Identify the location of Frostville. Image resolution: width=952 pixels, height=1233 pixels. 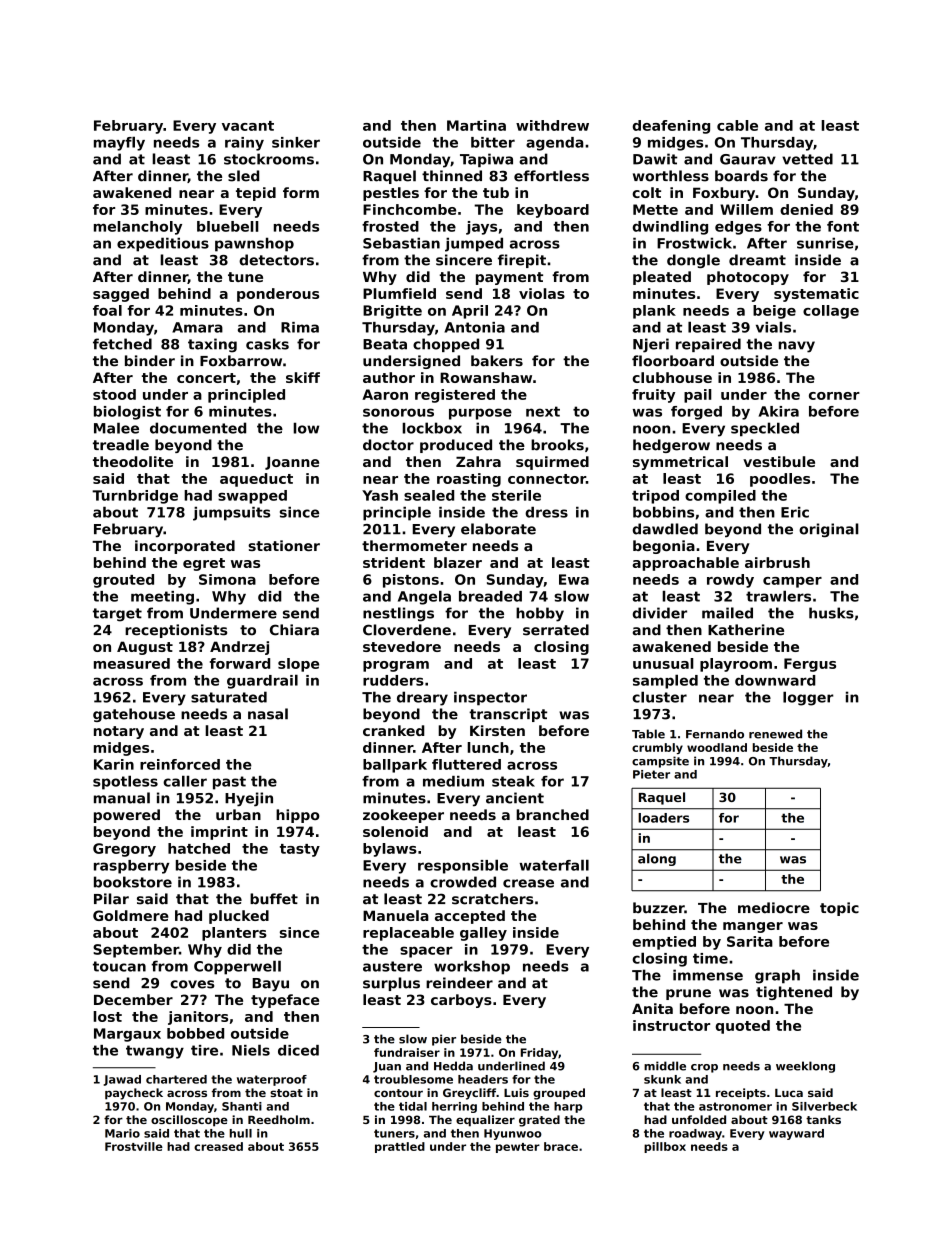
(134, 1146).
